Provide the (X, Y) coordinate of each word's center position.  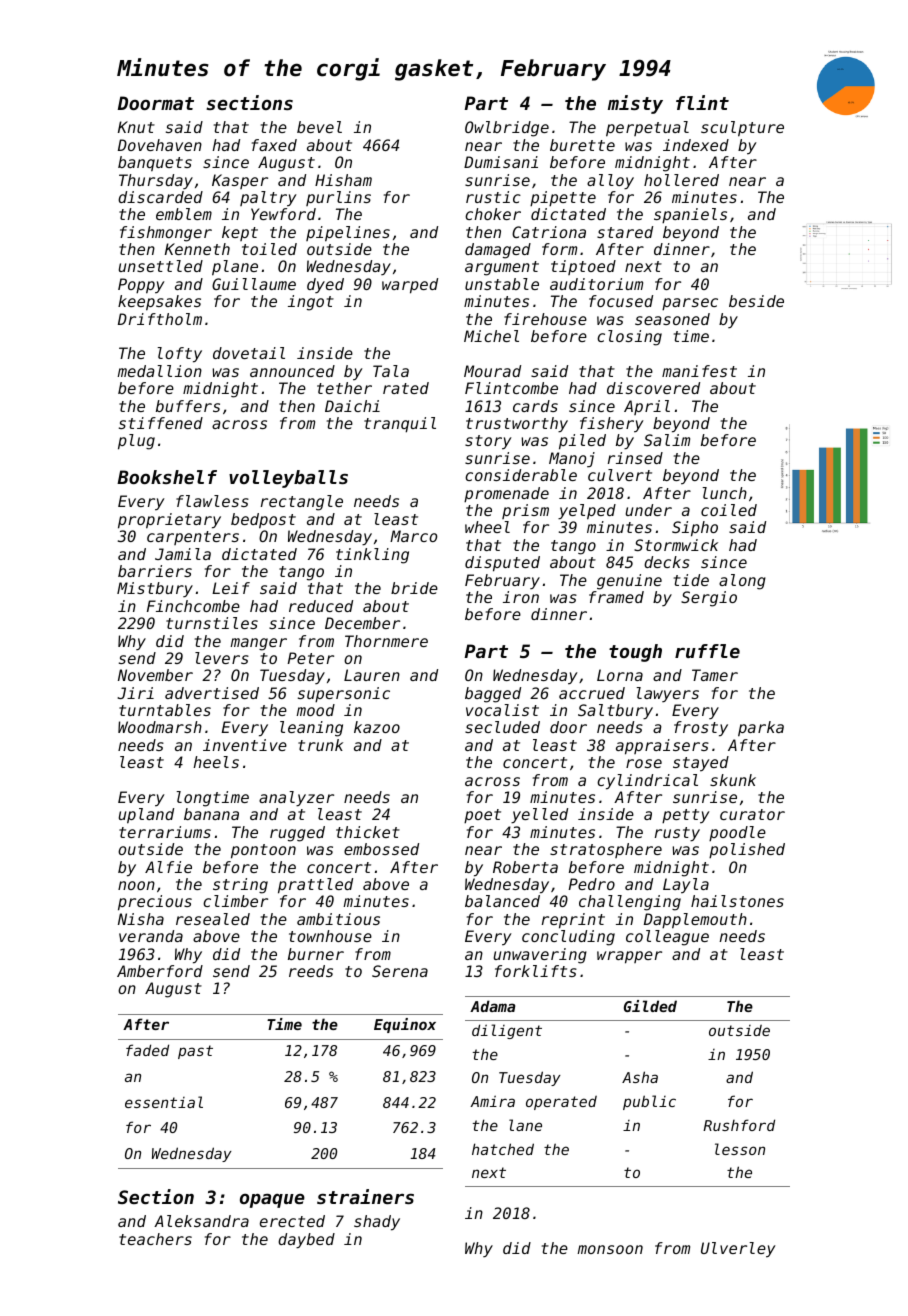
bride (414, 588)
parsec (690, 304)
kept (240, 233)
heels (216, 762)
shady (377, 1223)
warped (410, 286)
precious (155, 903)
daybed (306, 1241)
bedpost (263, 521)
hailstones (737, 901)
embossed (381, 849)
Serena (400, 971)
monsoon (610, 1249)
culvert (620, 475)
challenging (630, 903)
